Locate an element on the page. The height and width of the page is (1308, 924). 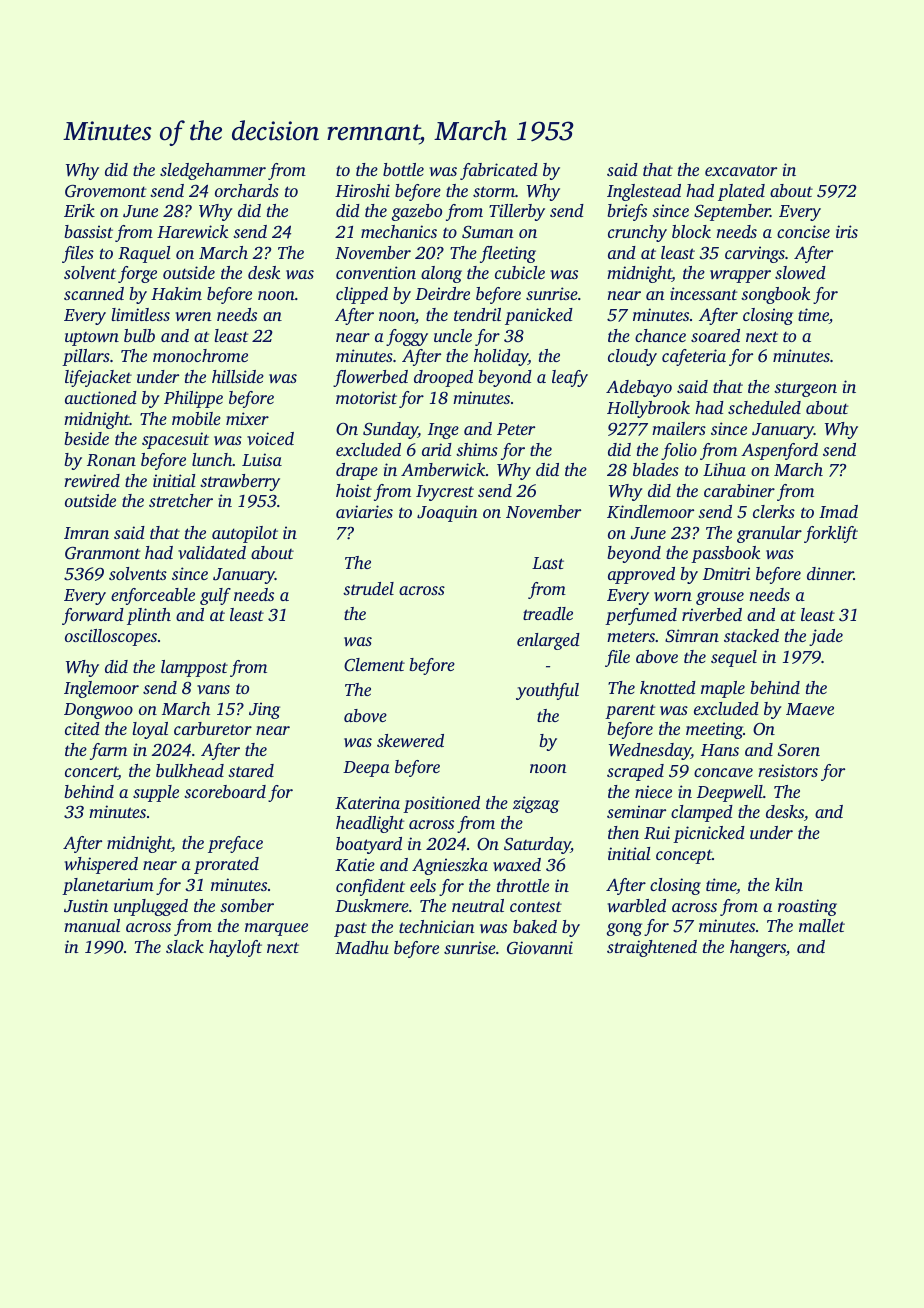
granular is located at coordinates (769, 534).
